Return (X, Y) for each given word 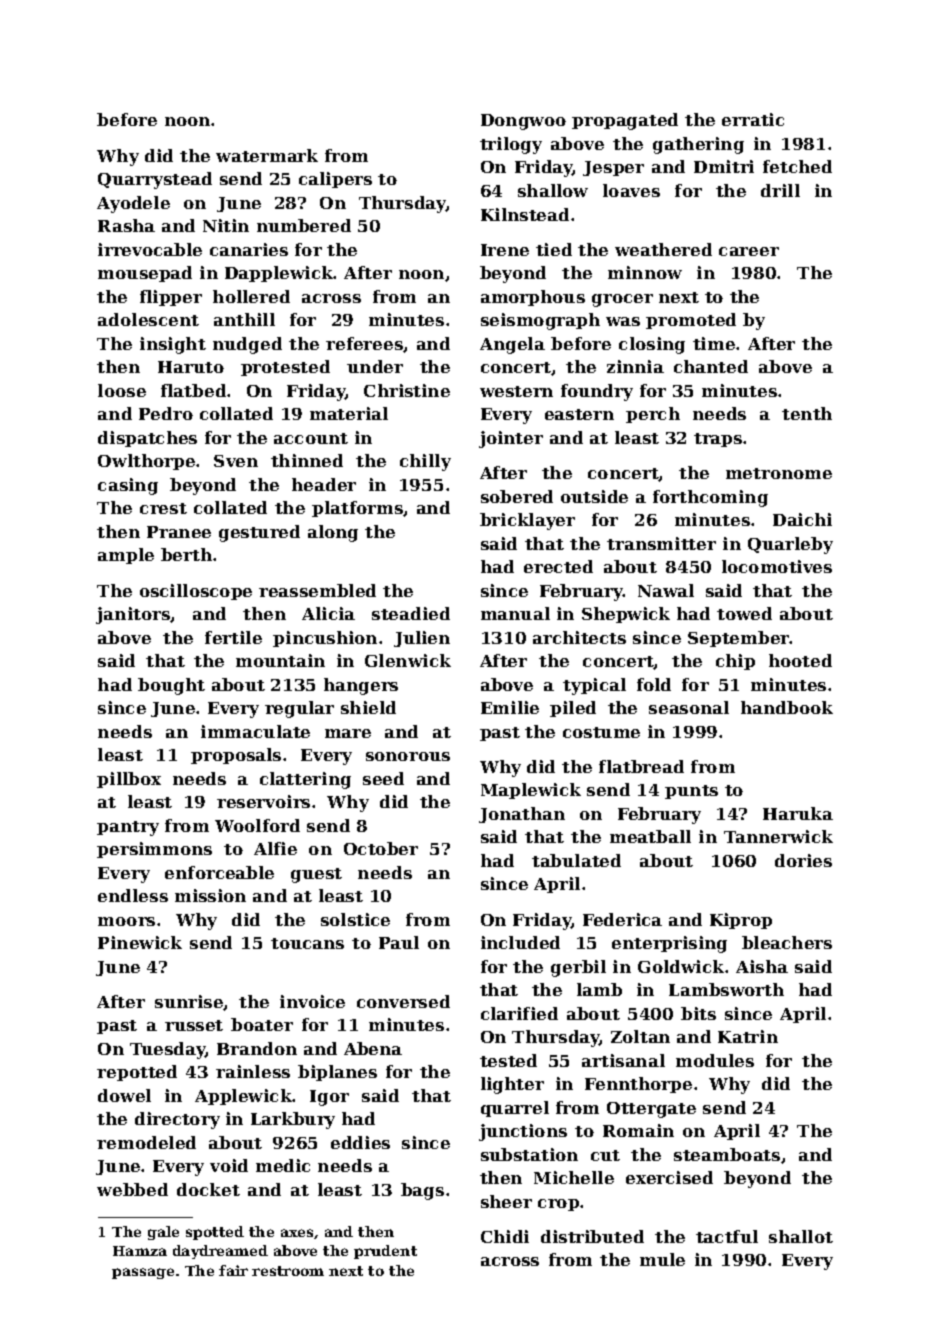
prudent (385, 1252)
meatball (650, 836)
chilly (425, 462)
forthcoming (710, 498)
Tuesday (168, 1050)
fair (233, 1270)
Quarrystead (155, 180)
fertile (233, 637)
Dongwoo (523, 122)
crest (163, 508)
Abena (373, 1048)
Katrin (748, 1036)
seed (383, 778)
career (749, 251)
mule (662, 1259)
